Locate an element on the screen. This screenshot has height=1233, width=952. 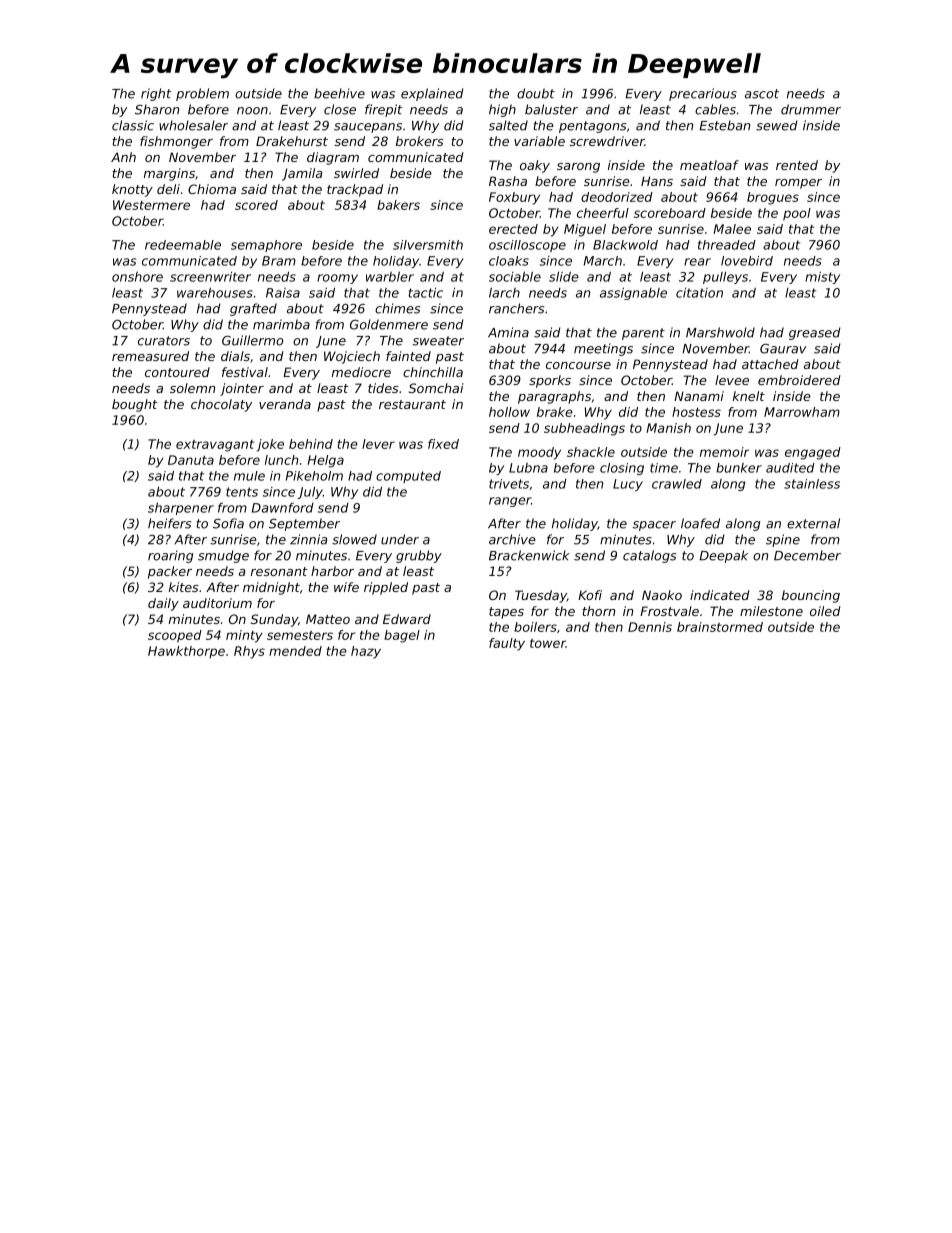
tower is located at coordinates (548, 643).
